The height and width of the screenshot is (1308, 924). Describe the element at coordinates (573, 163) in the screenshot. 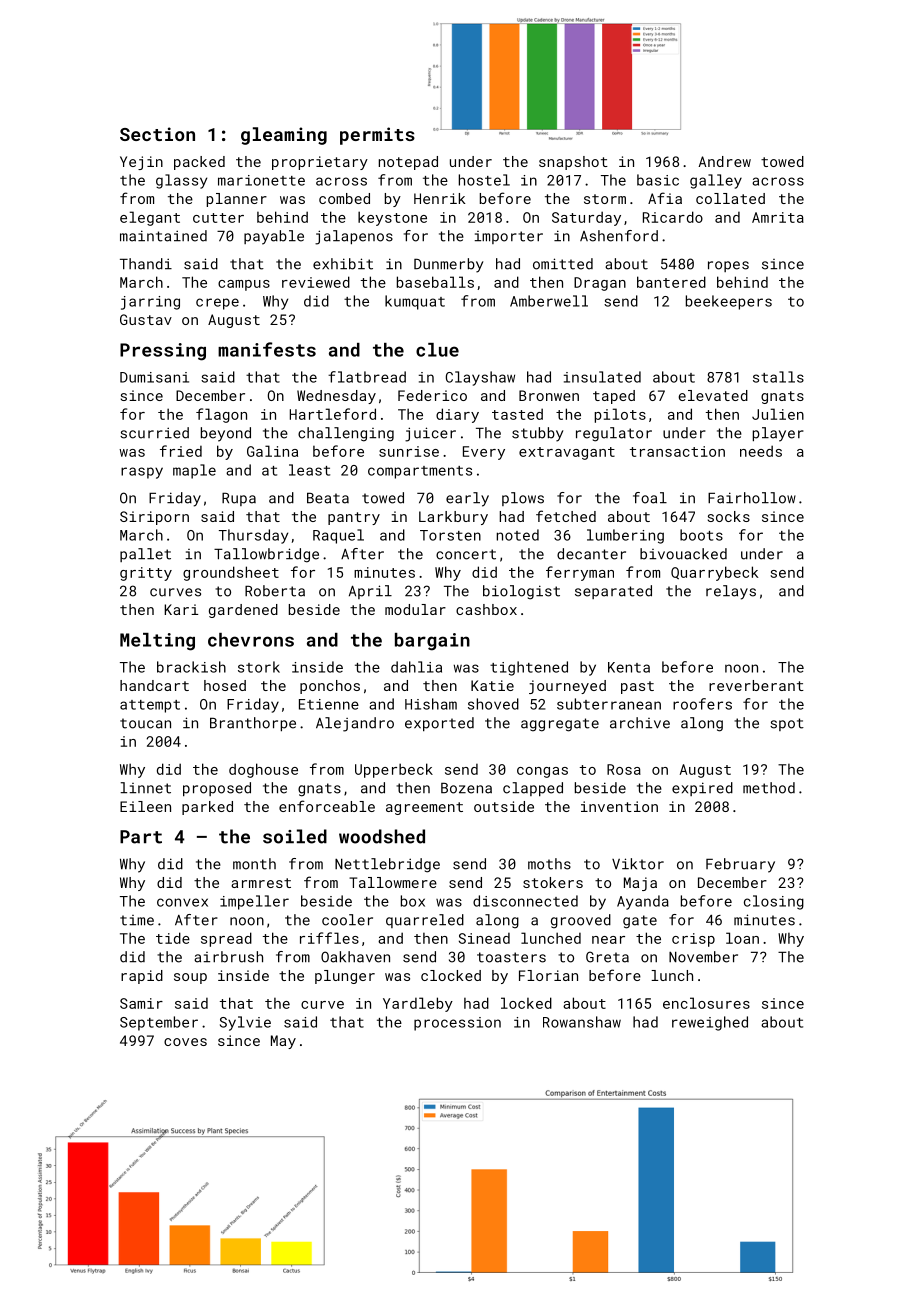

I see `snapshot` at that location.
